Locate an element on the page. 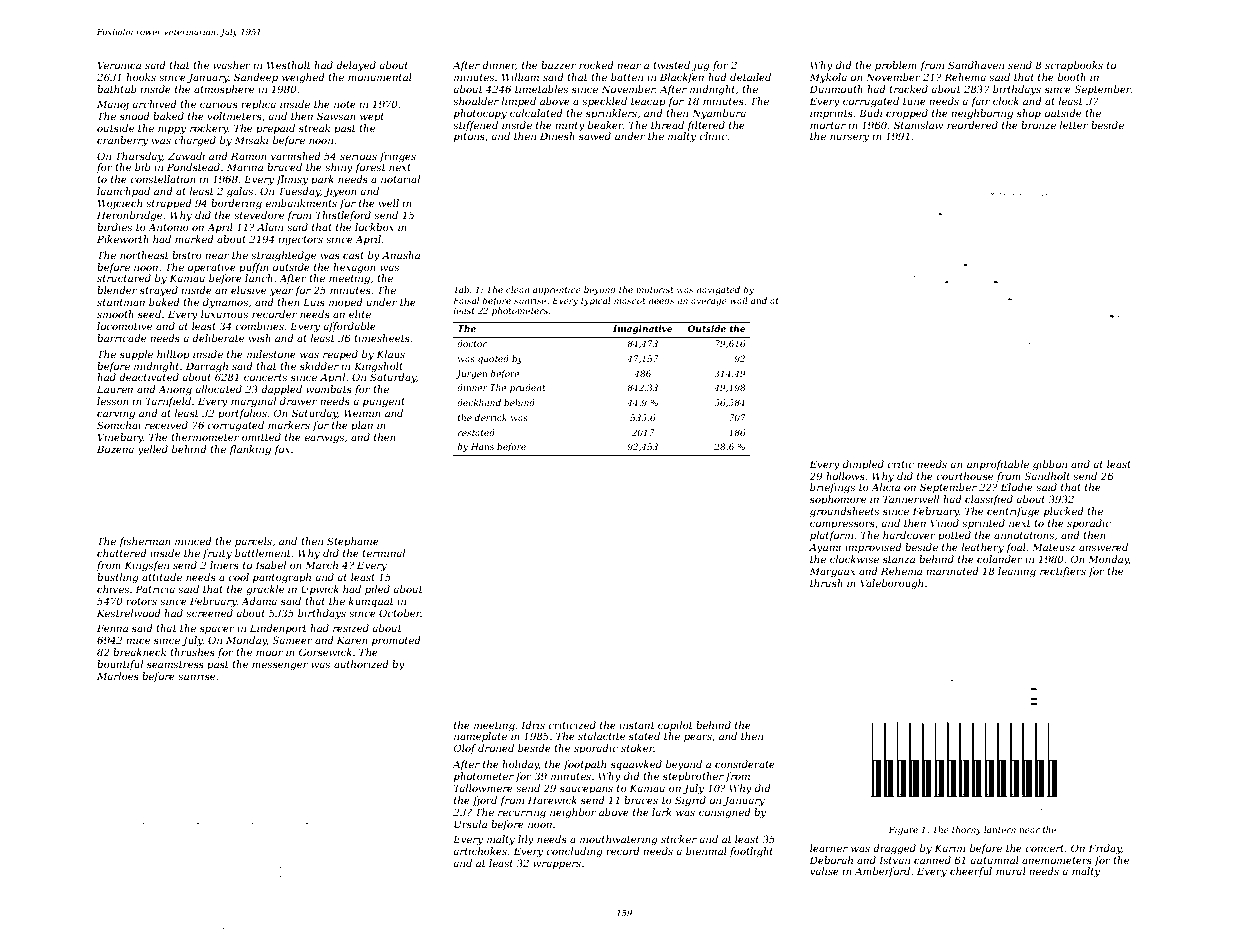  prudent is located at coordinates (528, 388).
